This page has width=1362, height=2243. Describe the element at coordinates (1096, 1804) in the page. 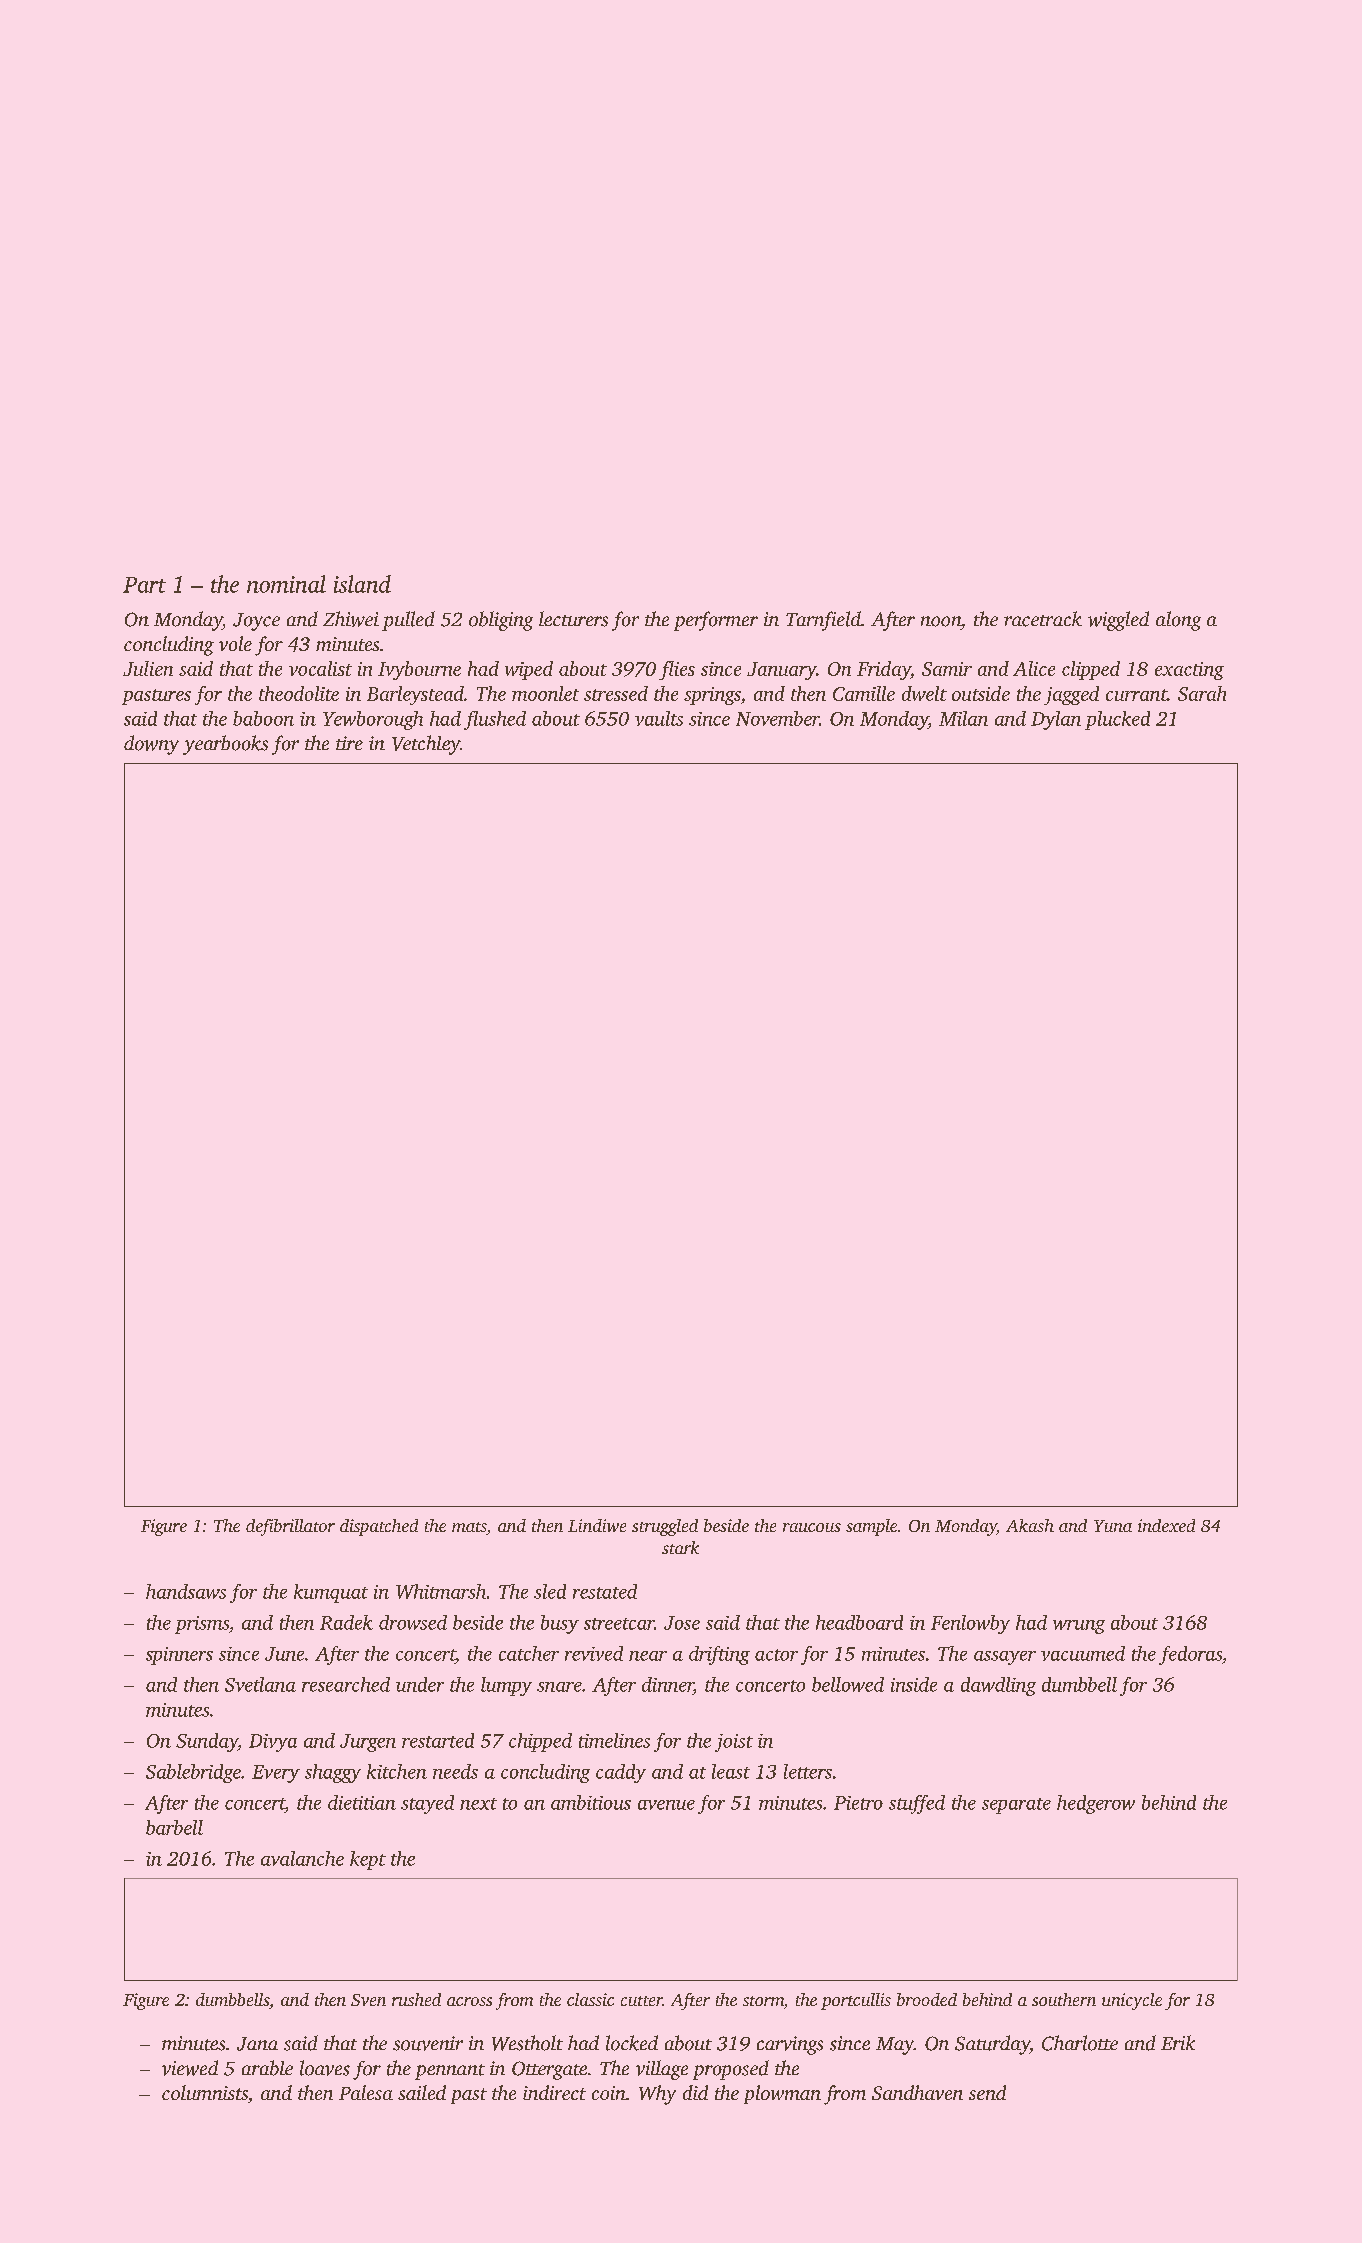

I see `hedgerow` at that location.
